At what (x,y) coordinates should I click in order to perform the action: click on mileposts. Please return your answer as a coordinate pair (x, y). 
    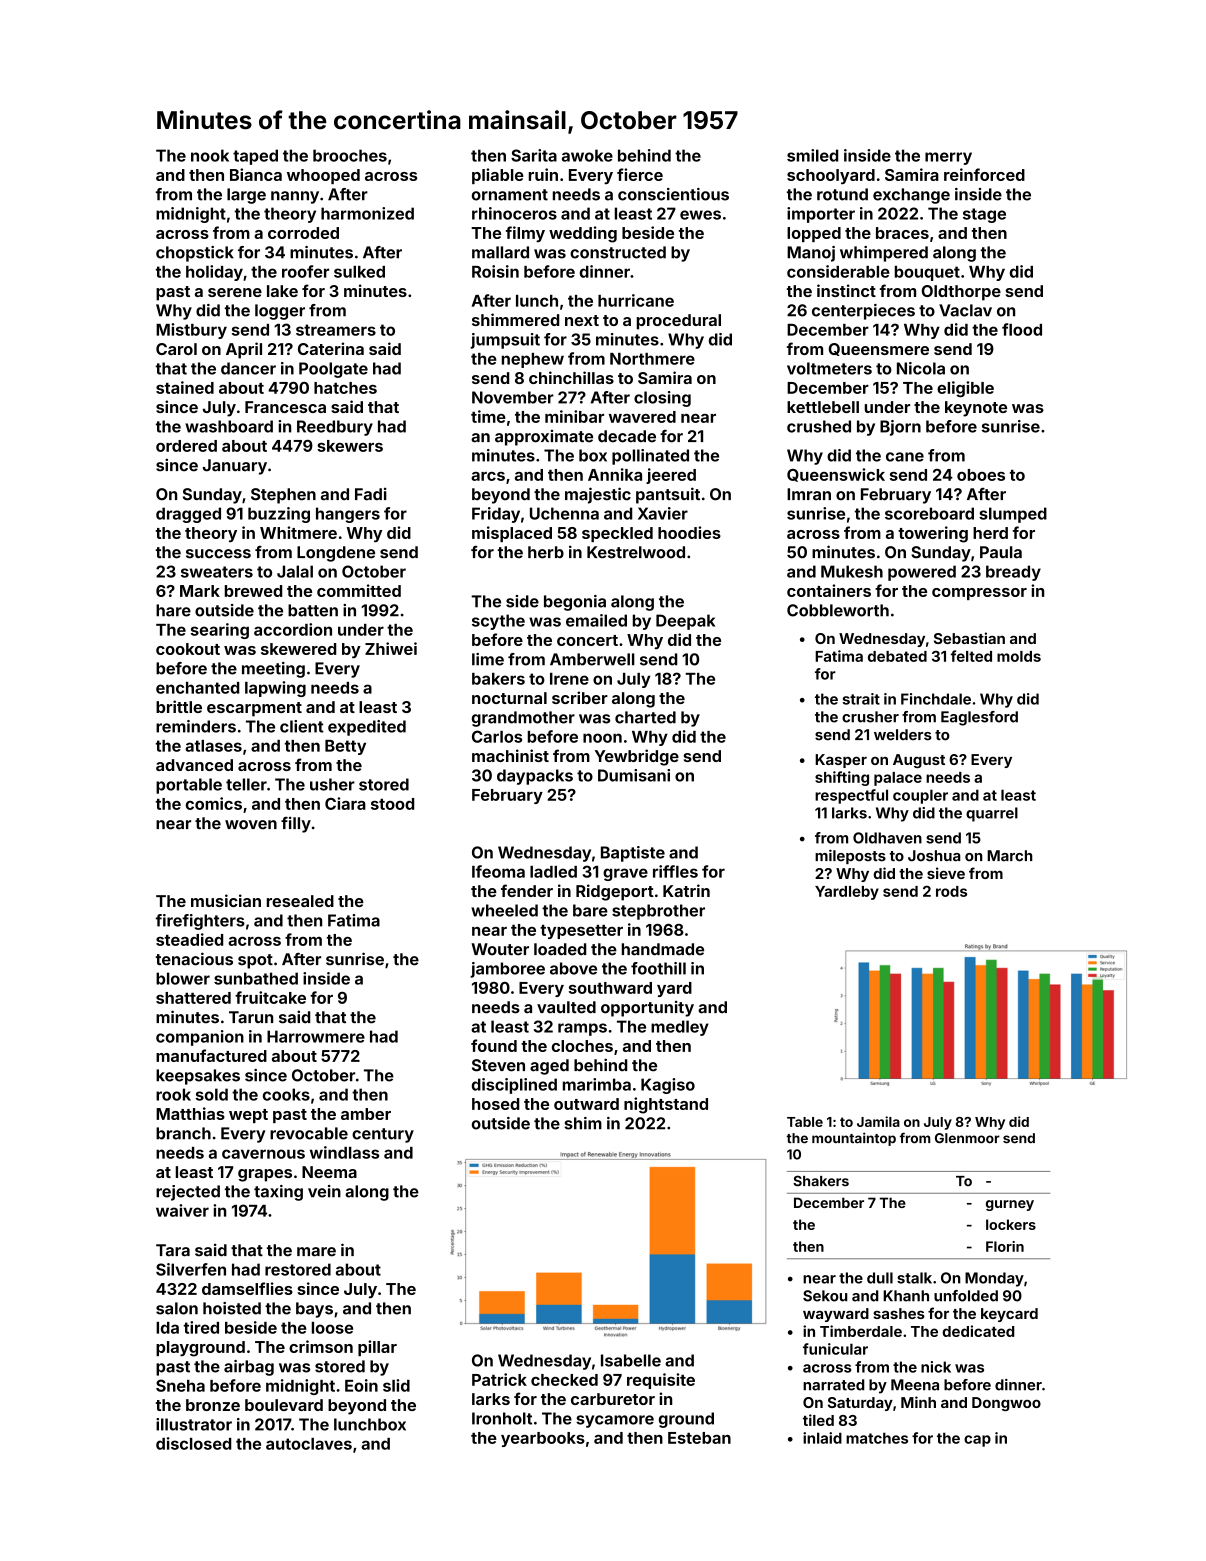
    Looking at the image, I should click on (850, 856).
